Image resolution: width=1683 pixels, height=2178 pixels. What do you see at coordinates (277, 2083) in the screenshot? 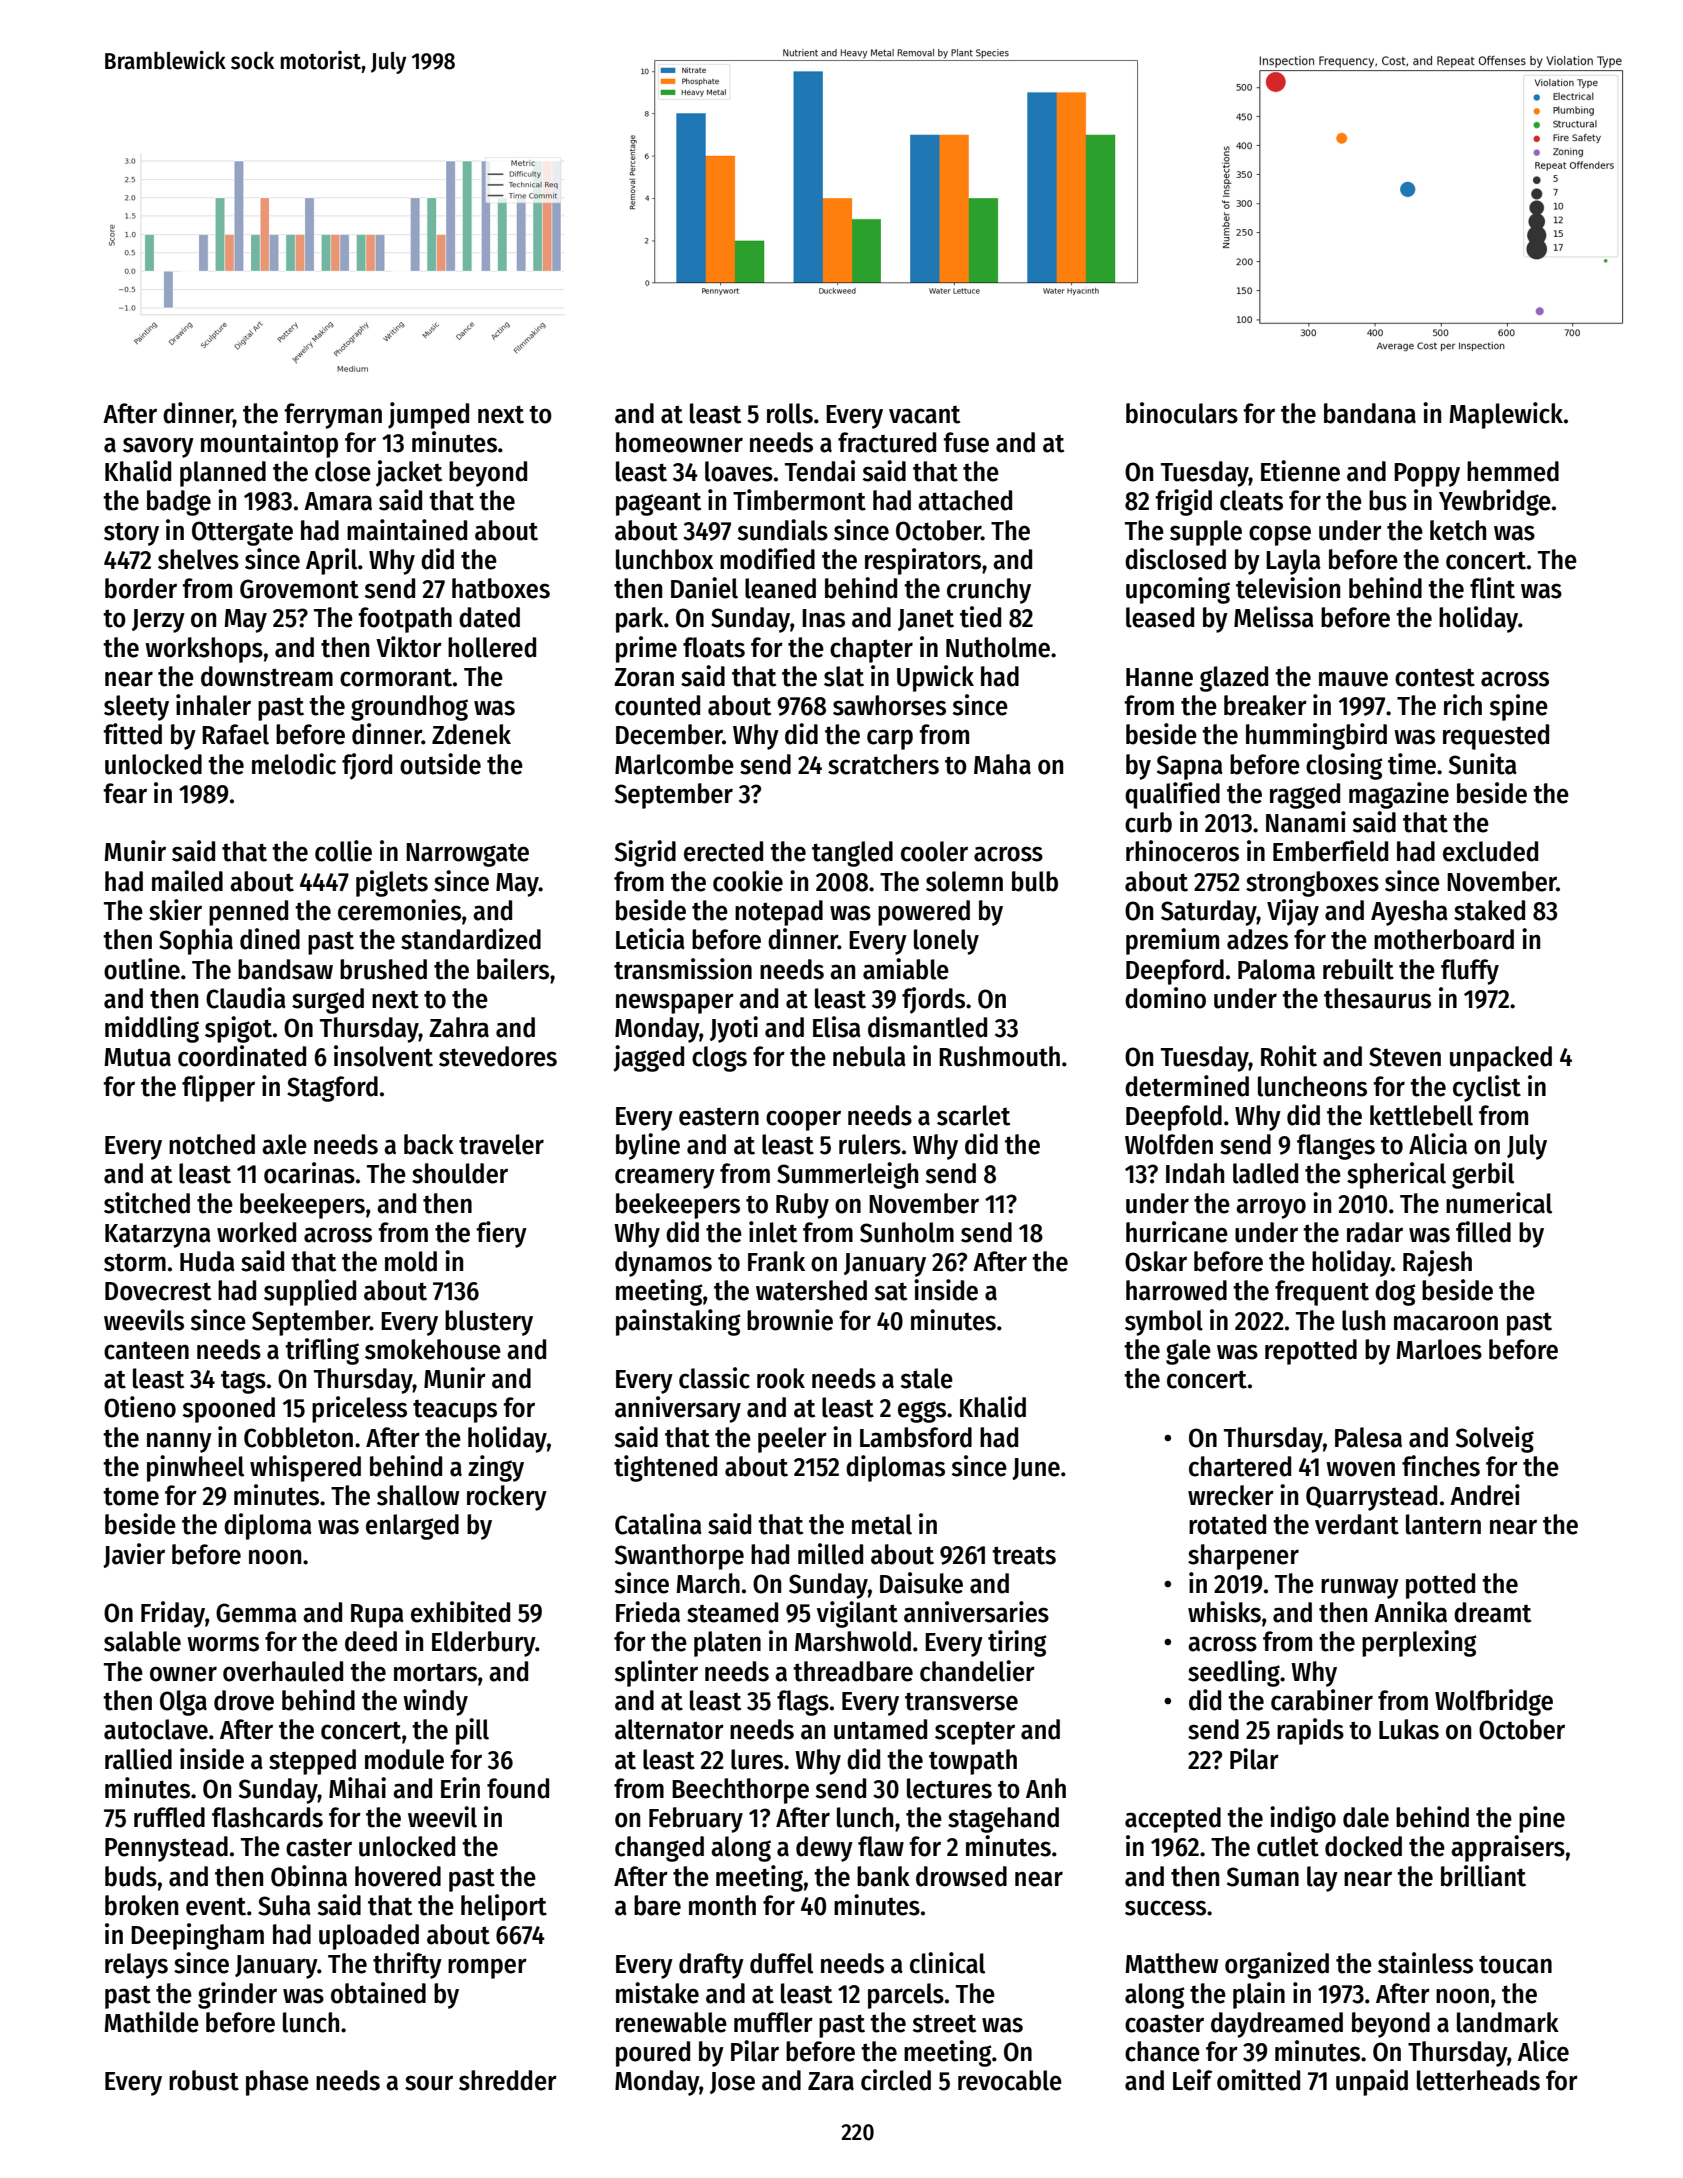
I see `phase` at bounding box center [277, 2083].
